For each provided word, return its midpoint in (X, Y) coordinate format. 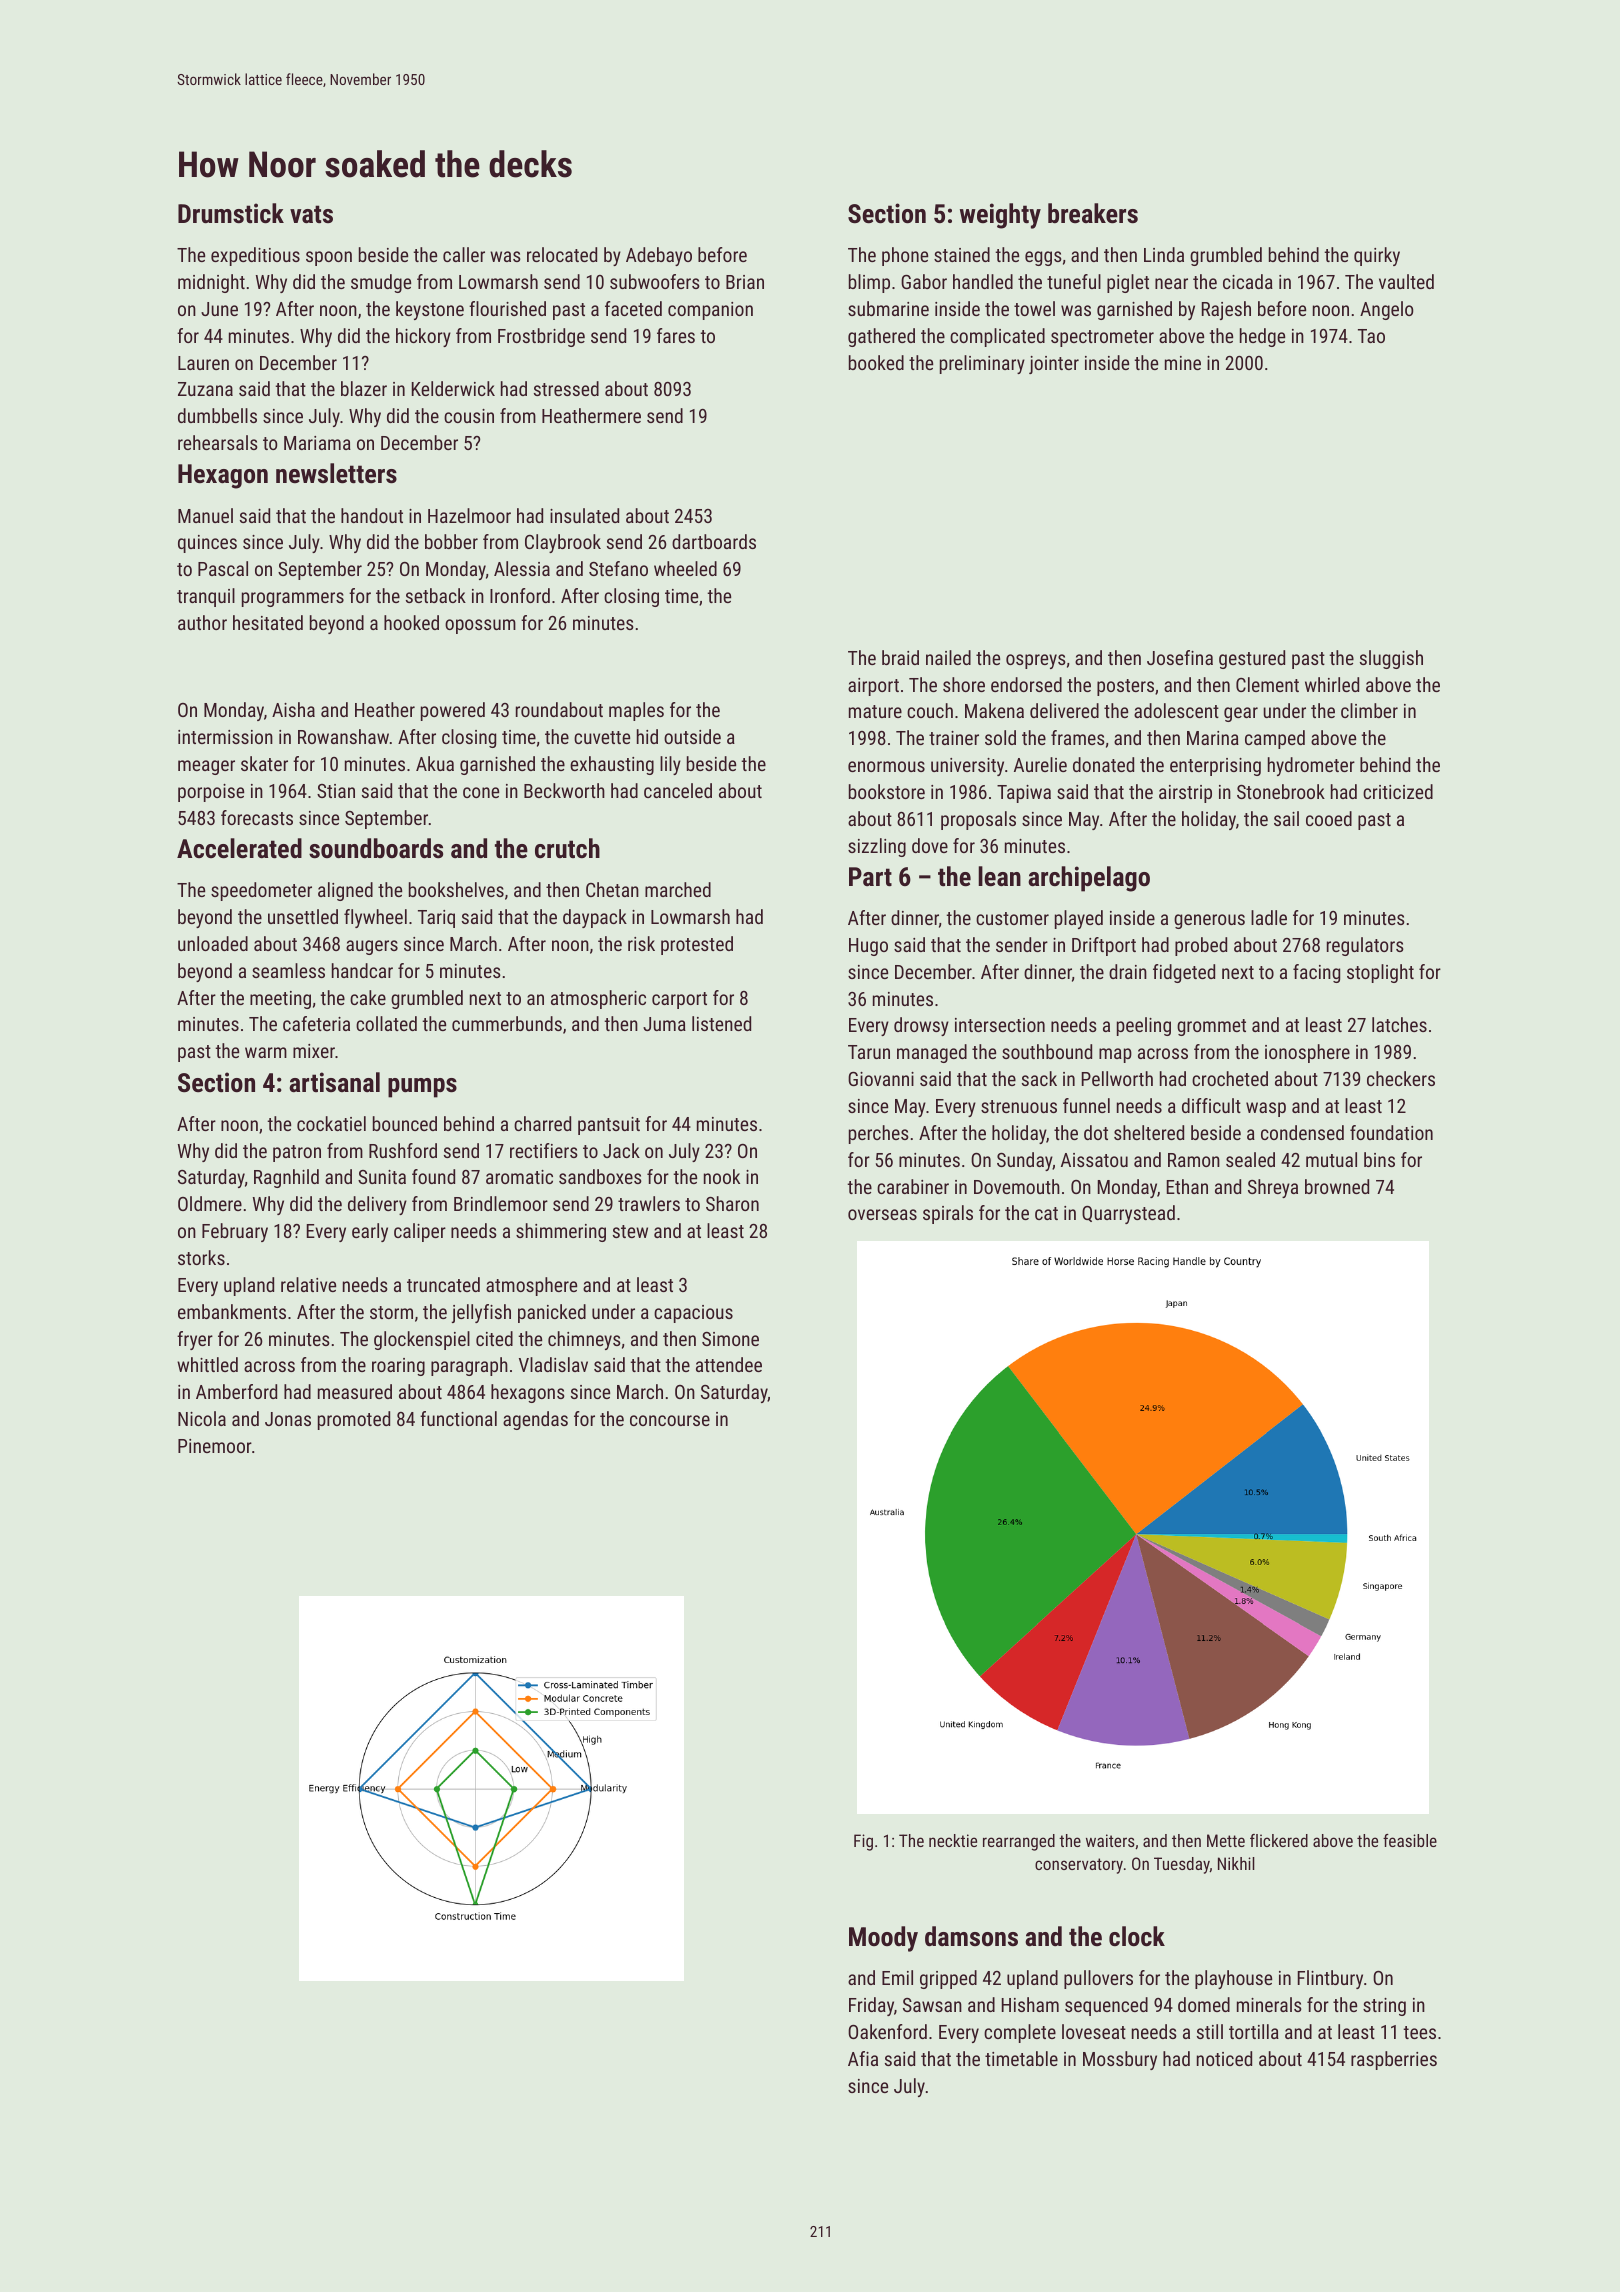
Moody (883, 1939)
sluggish (1391, 659)
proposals (978, 820)
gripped (948, 1979)
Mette (1226, 1840)
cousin (469, 416)
